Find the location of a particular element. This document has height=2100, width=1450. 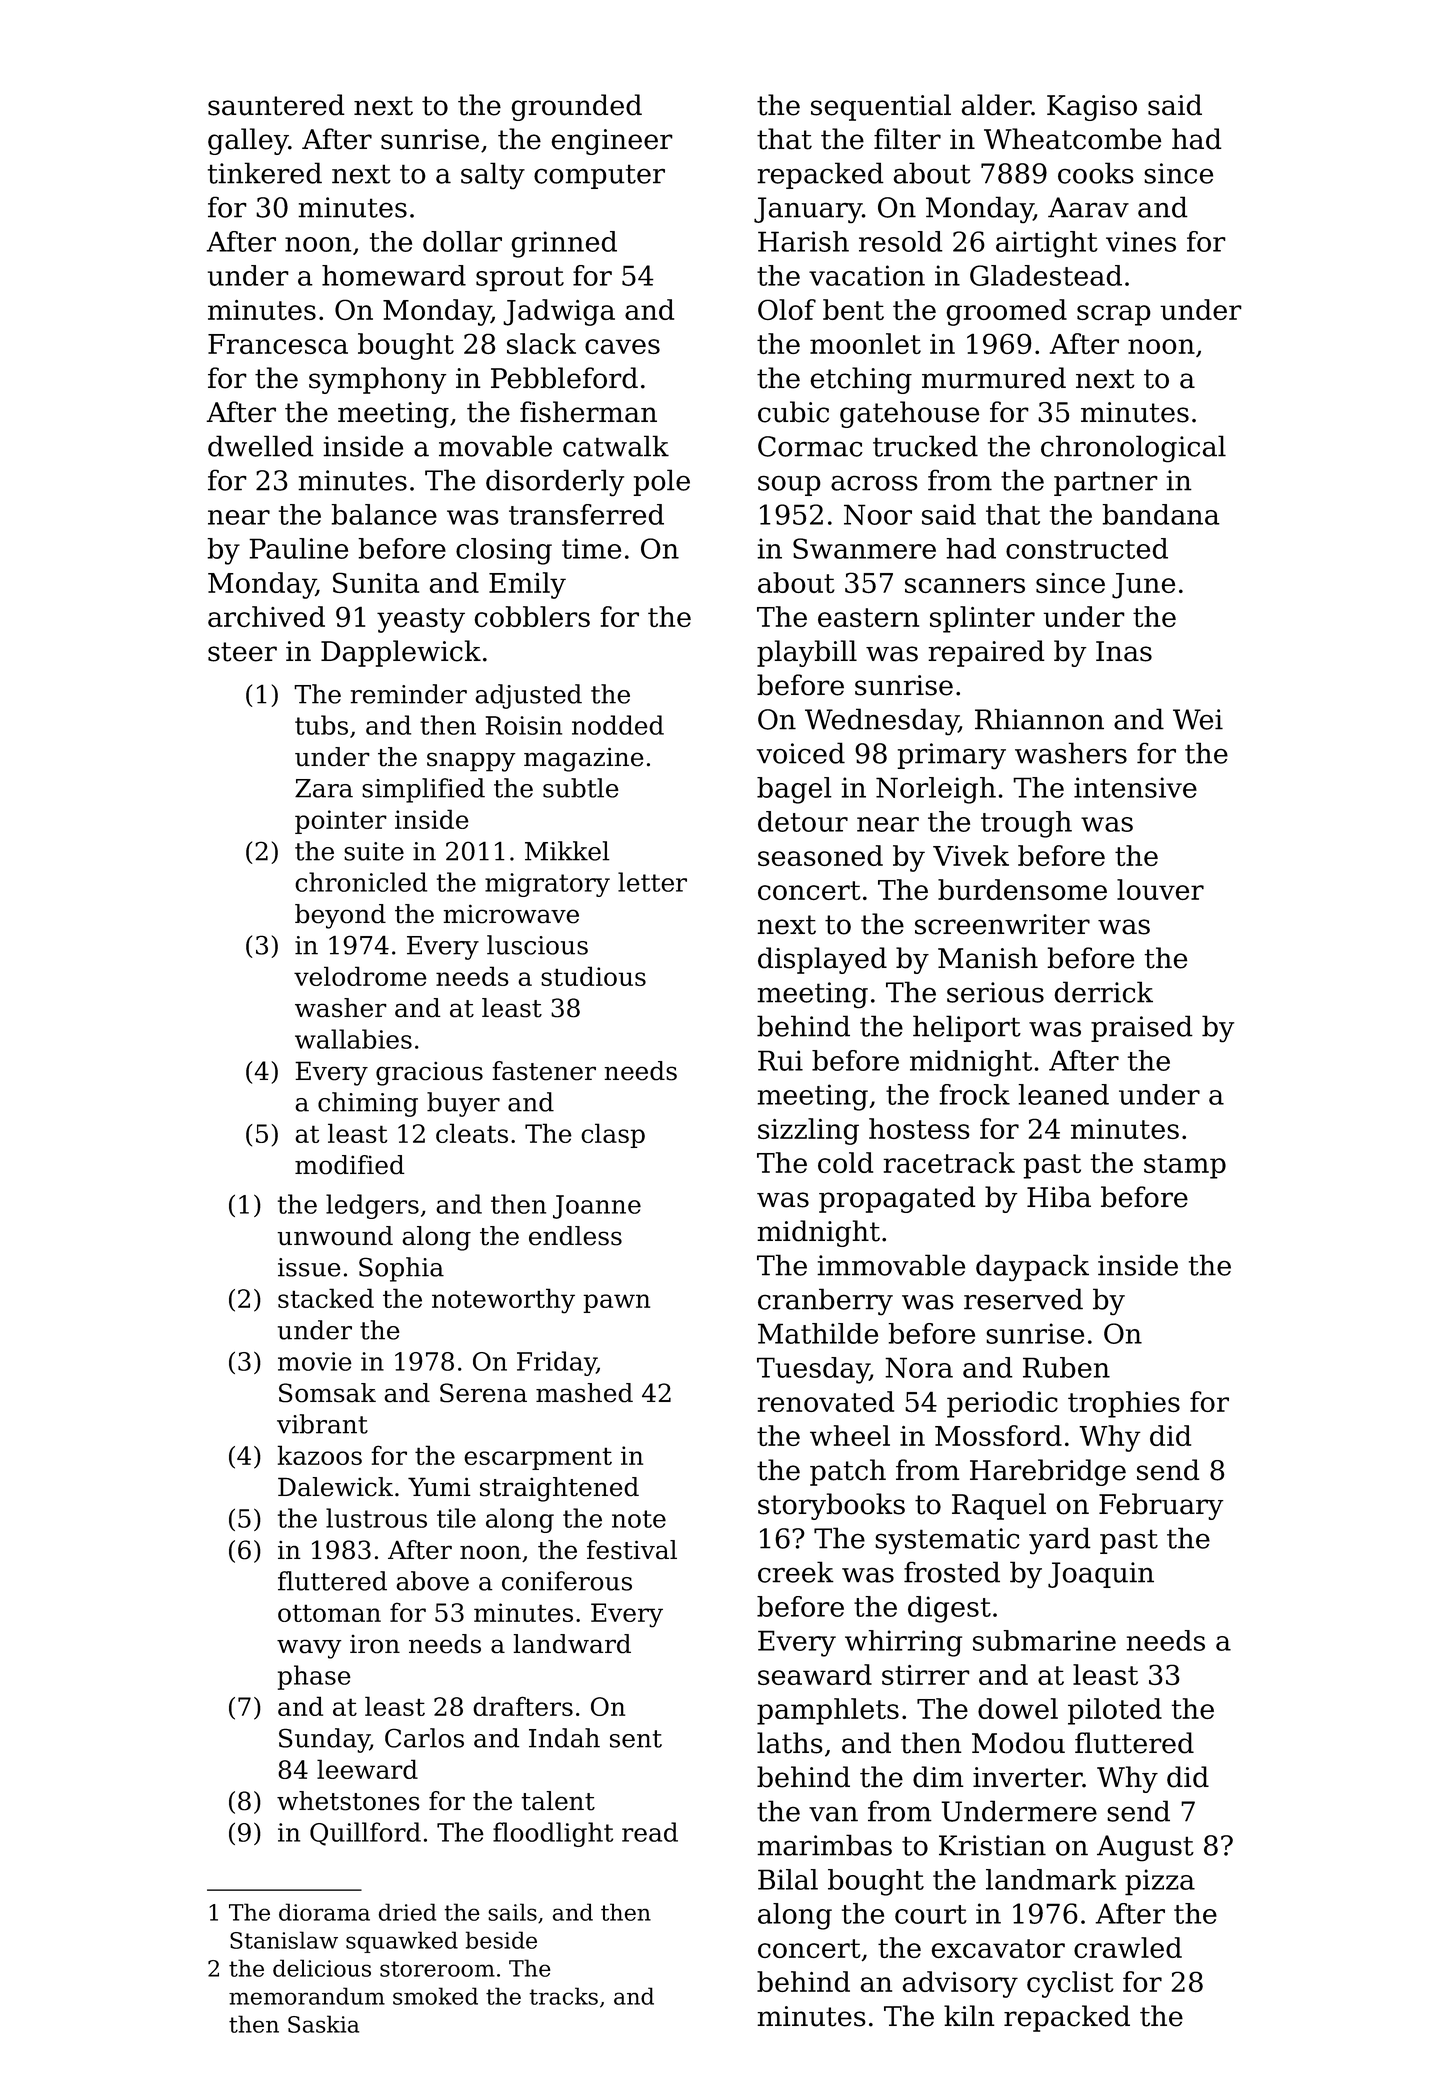

salty is located at coordinates (493, 175).
